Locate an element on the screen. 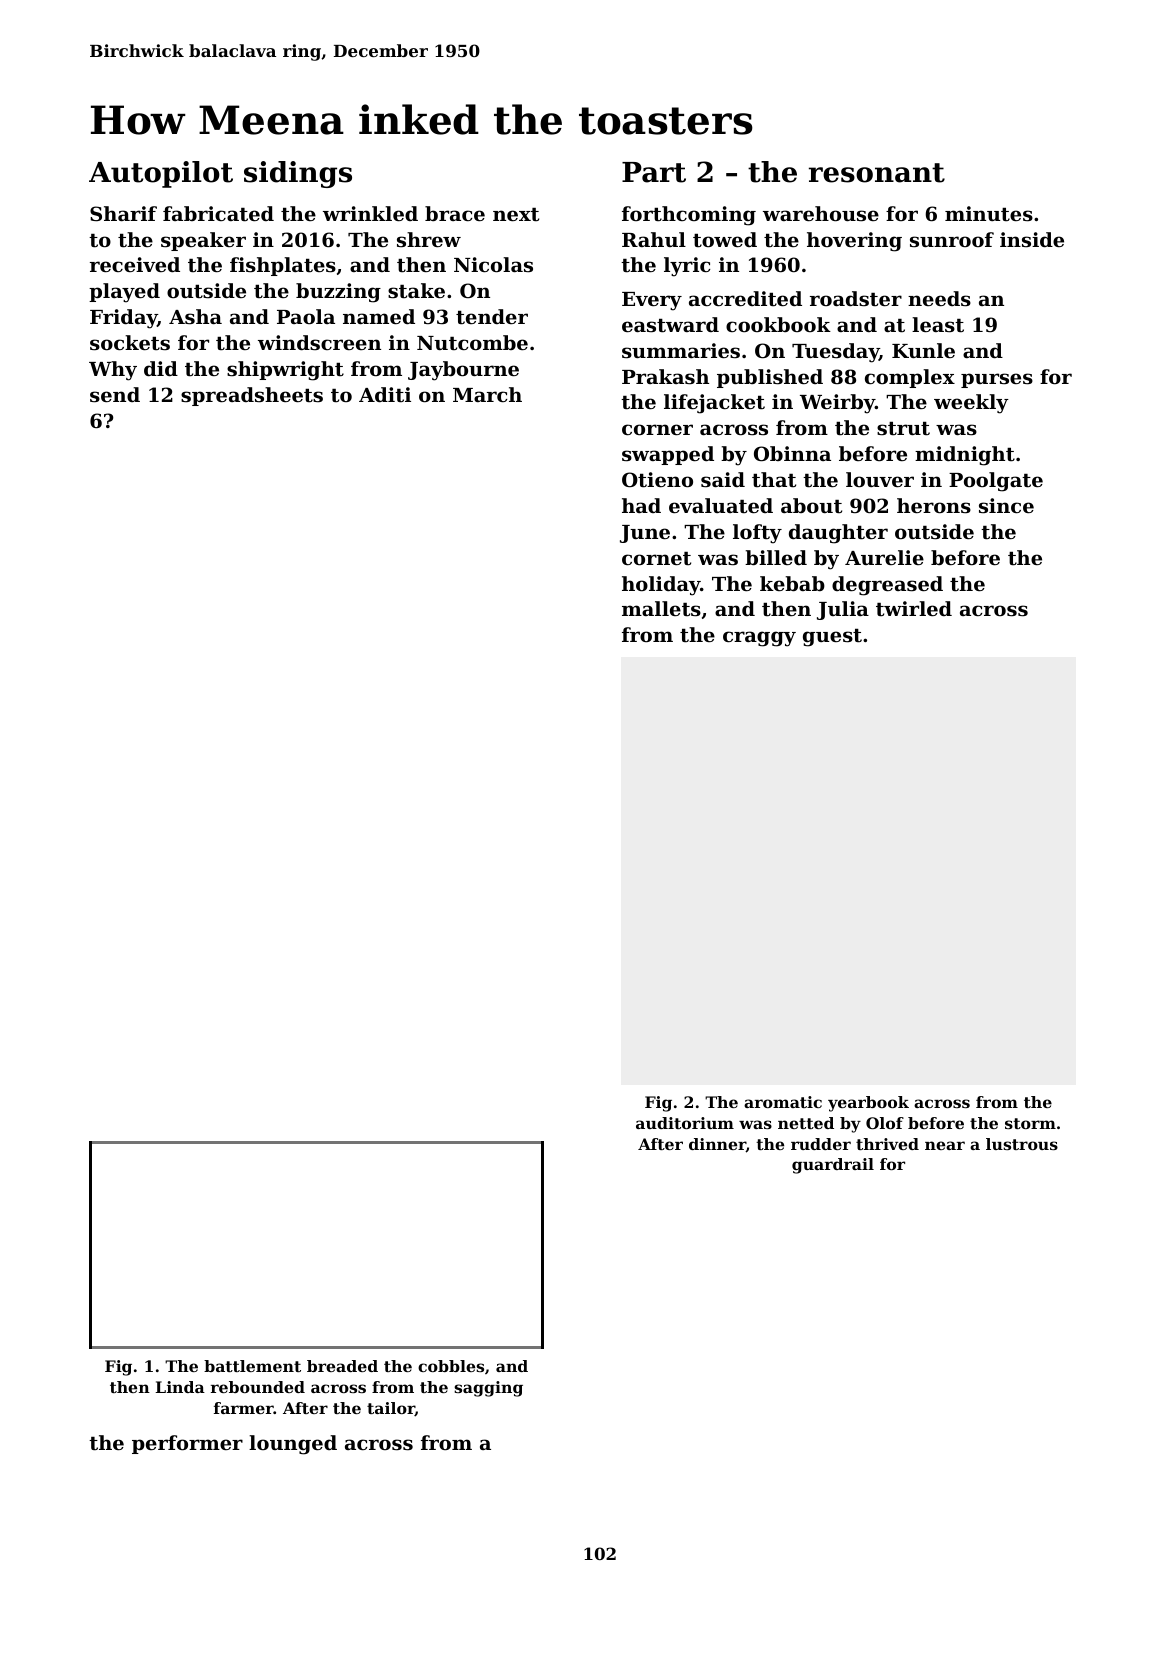 Image resolution: width=1165 pixels, height=1654 pixels. cobbles is located at coordinates (451, 1366).
